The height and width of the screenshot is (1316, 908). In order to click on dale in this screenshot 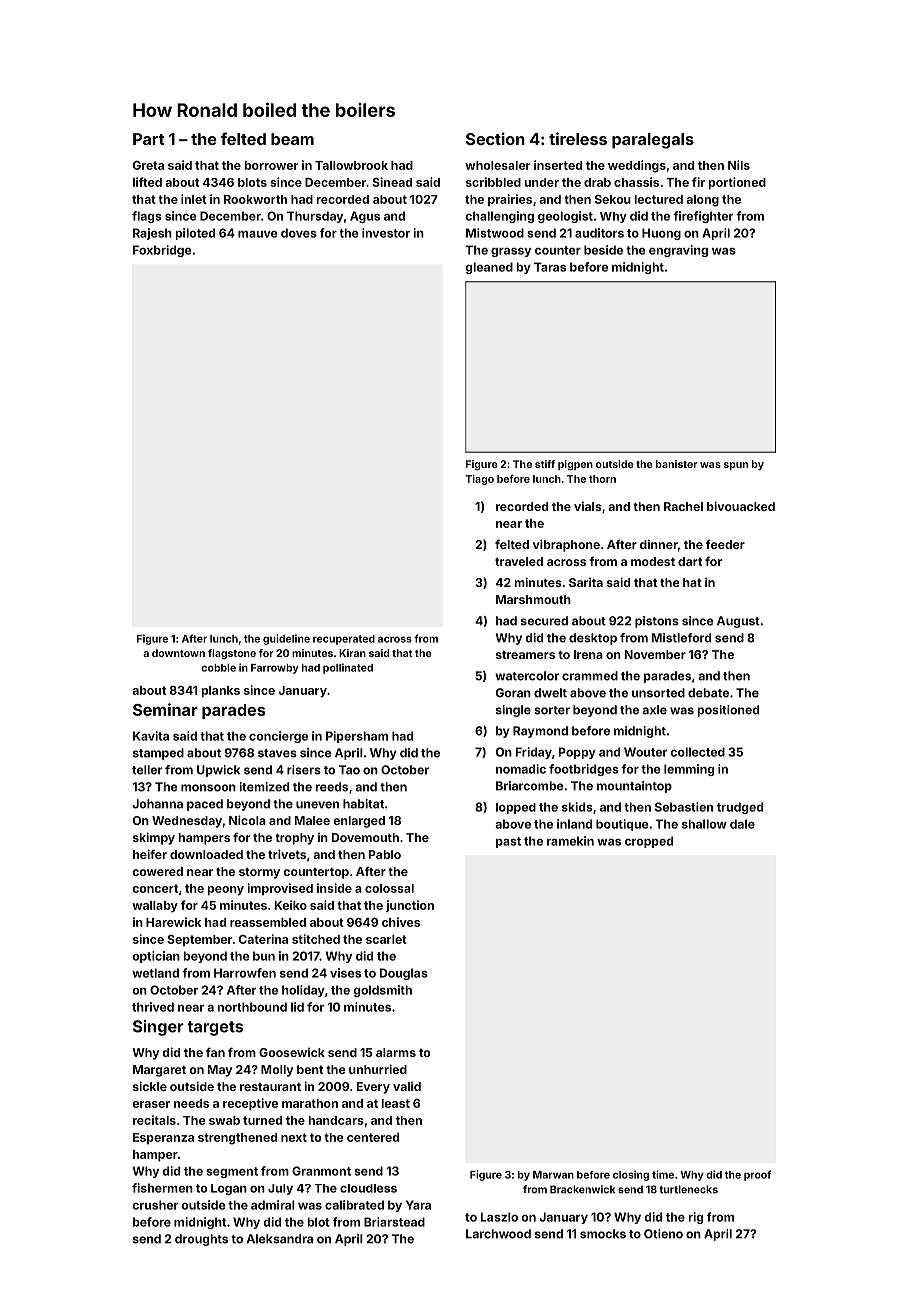, I will do `click(742, 824)`.
